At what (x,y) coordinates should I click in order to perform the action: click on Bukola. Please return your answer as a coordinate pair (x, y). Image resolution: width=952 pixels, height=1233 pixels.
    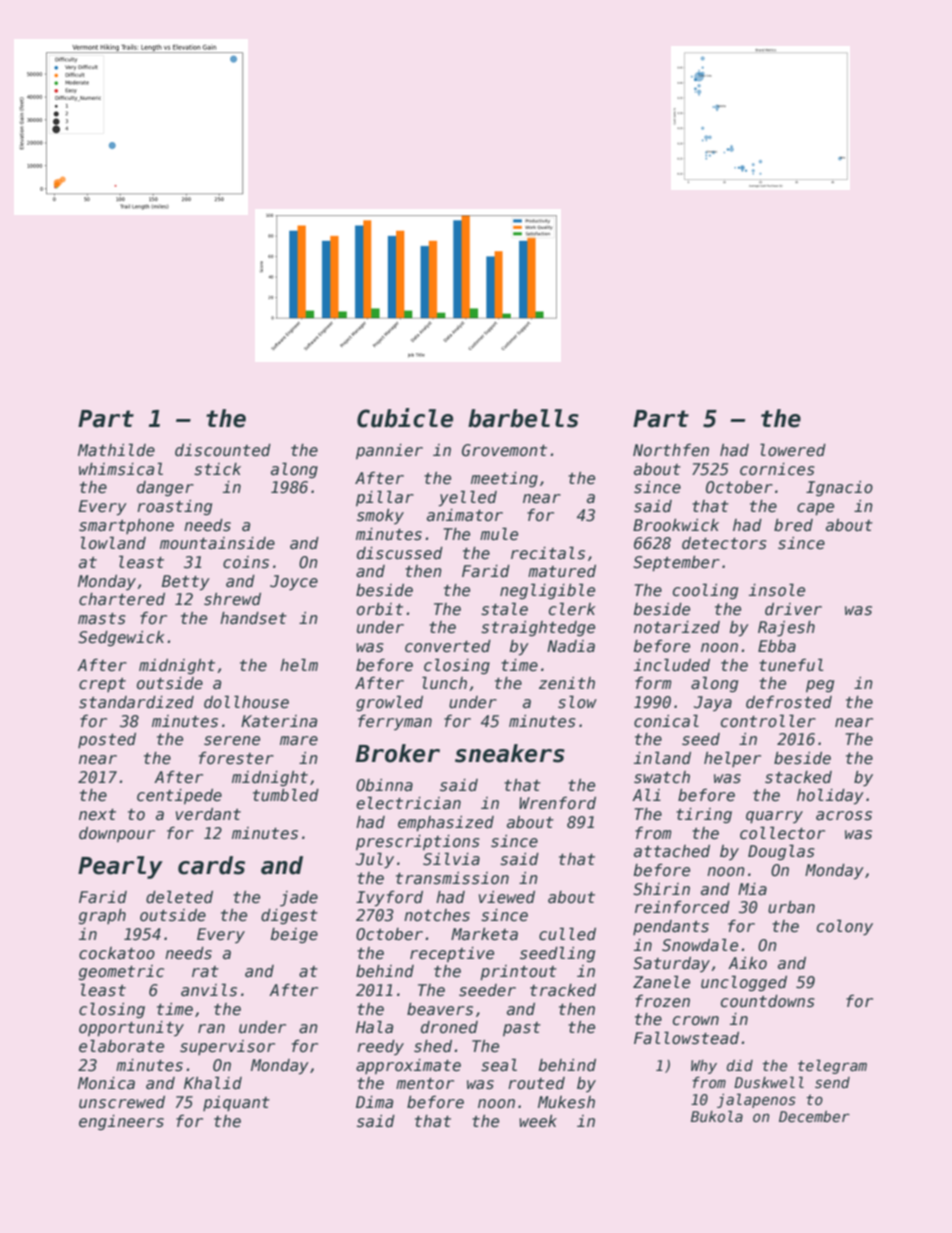
    Looking at the image, I should click on (717, 1116).
